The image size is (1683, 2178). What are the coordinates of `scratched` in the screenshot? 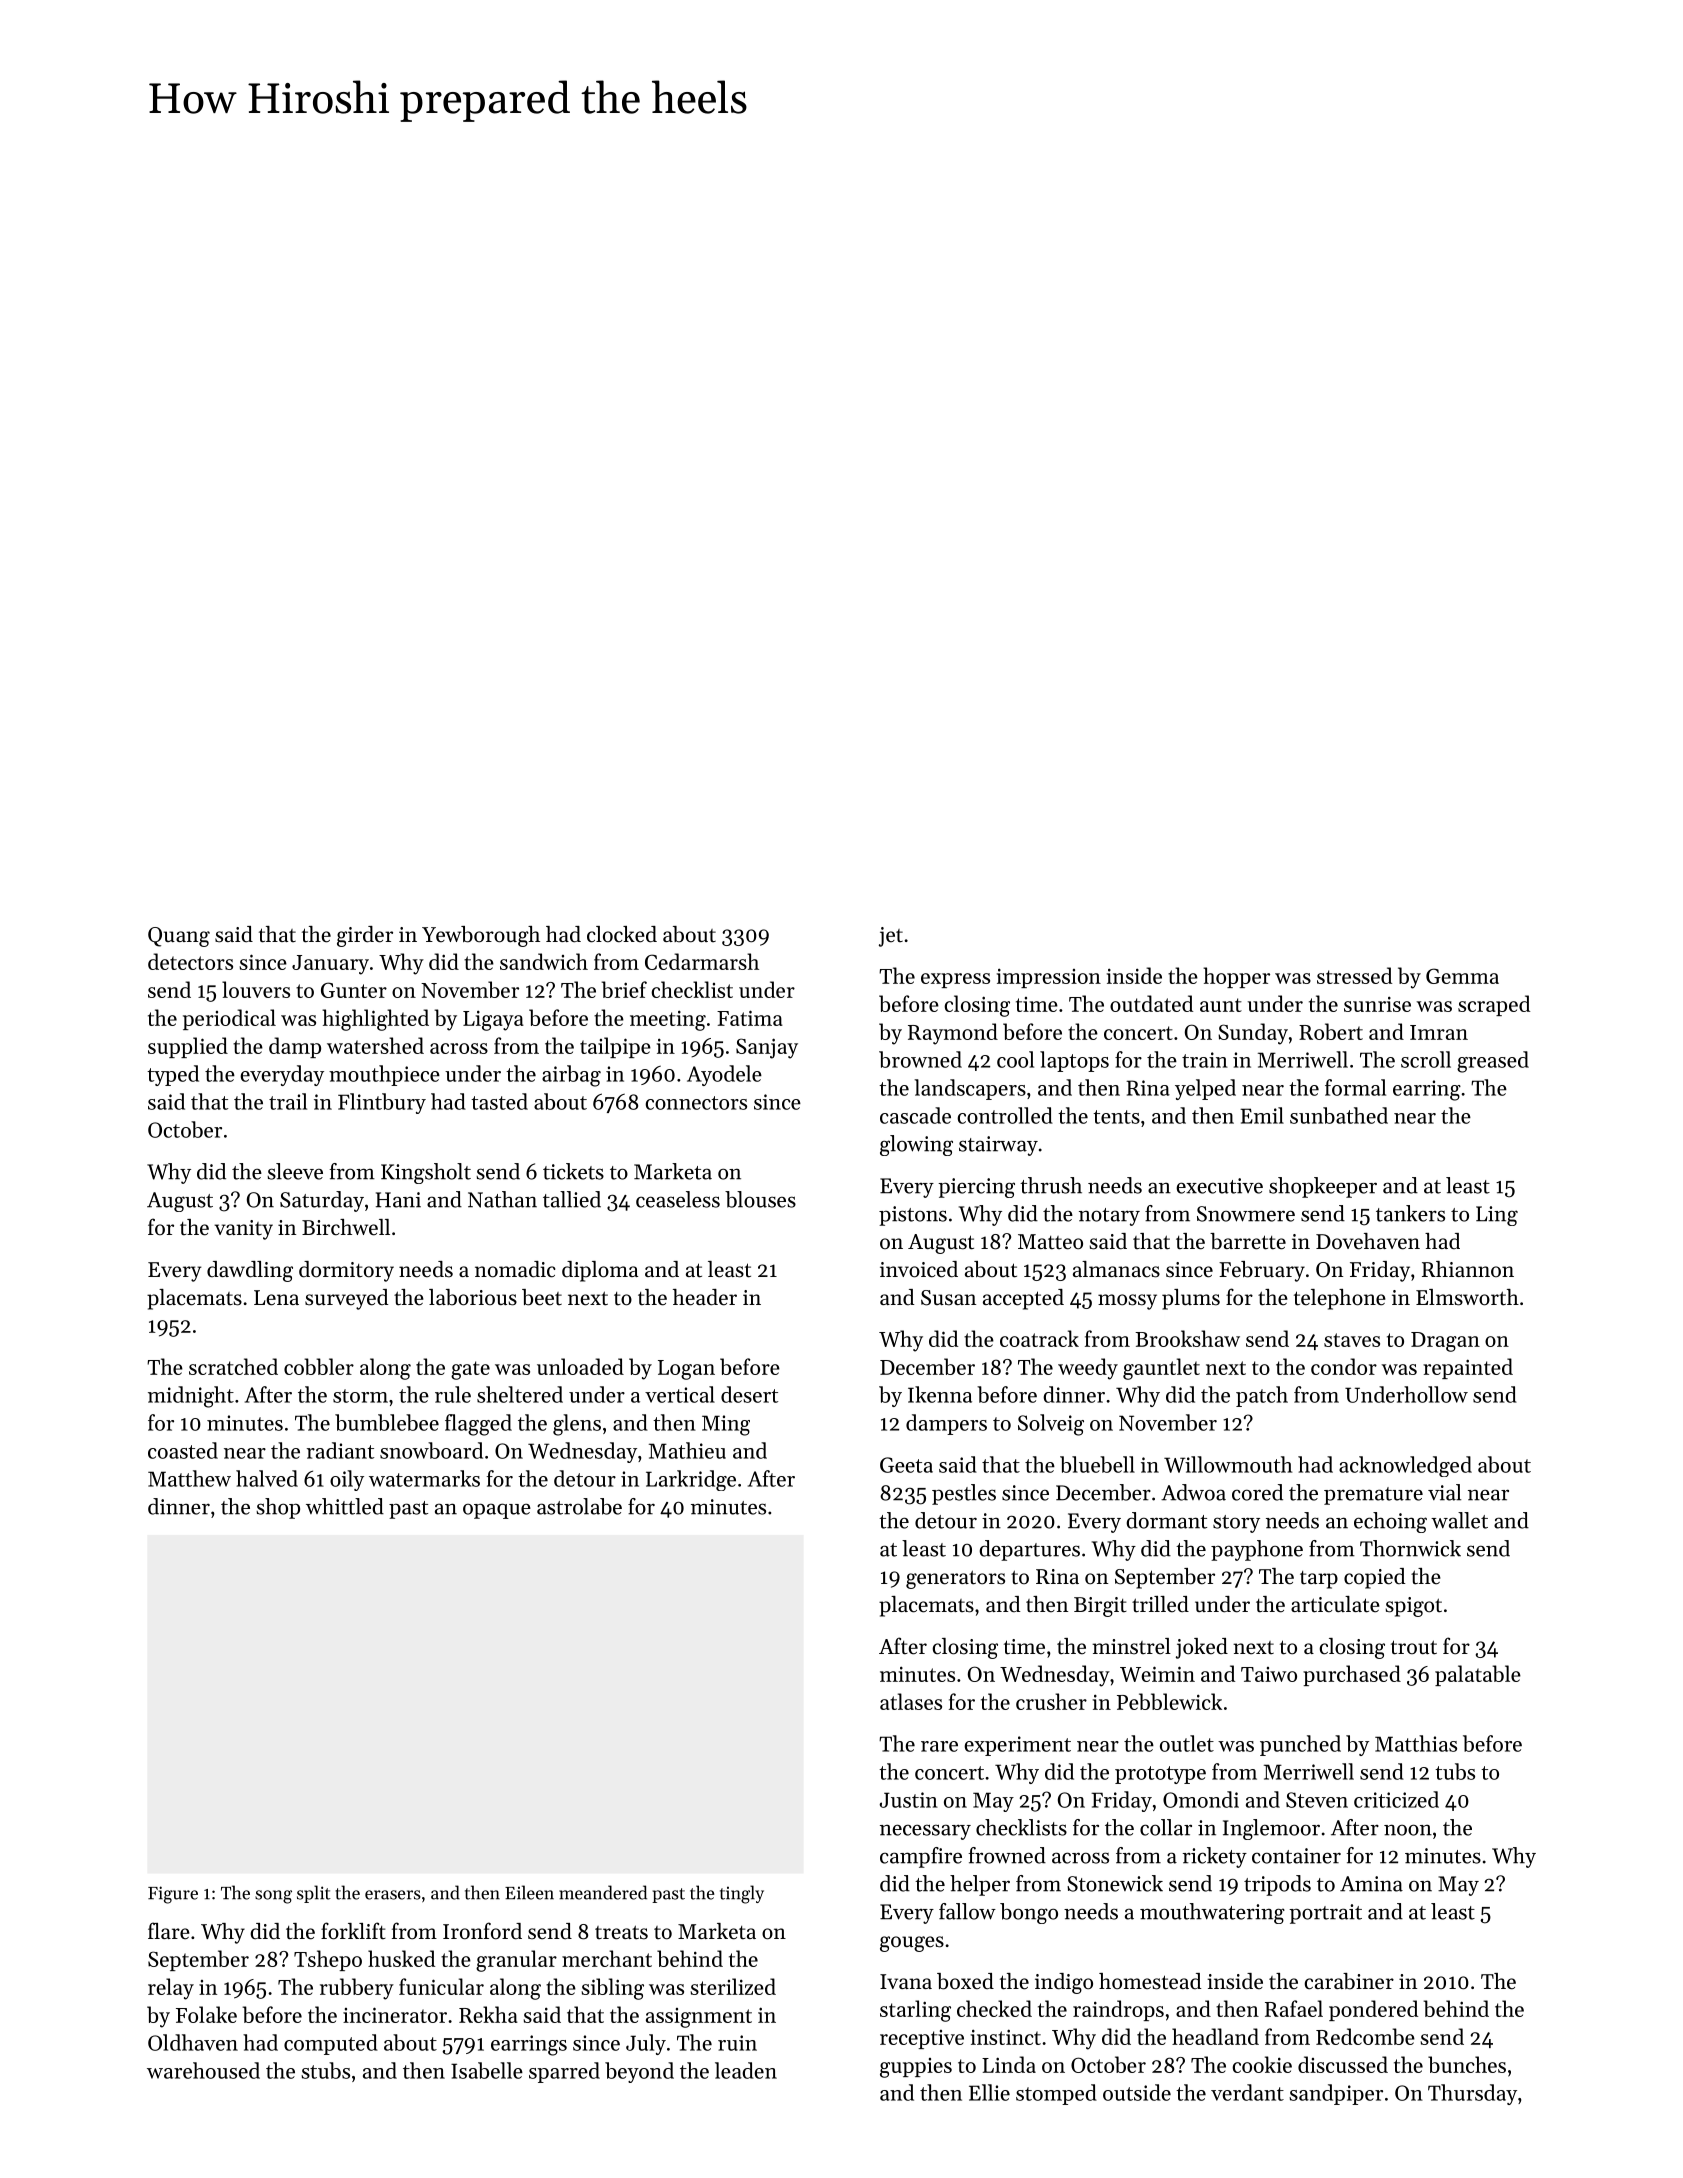 It's located at (233, 1366).
